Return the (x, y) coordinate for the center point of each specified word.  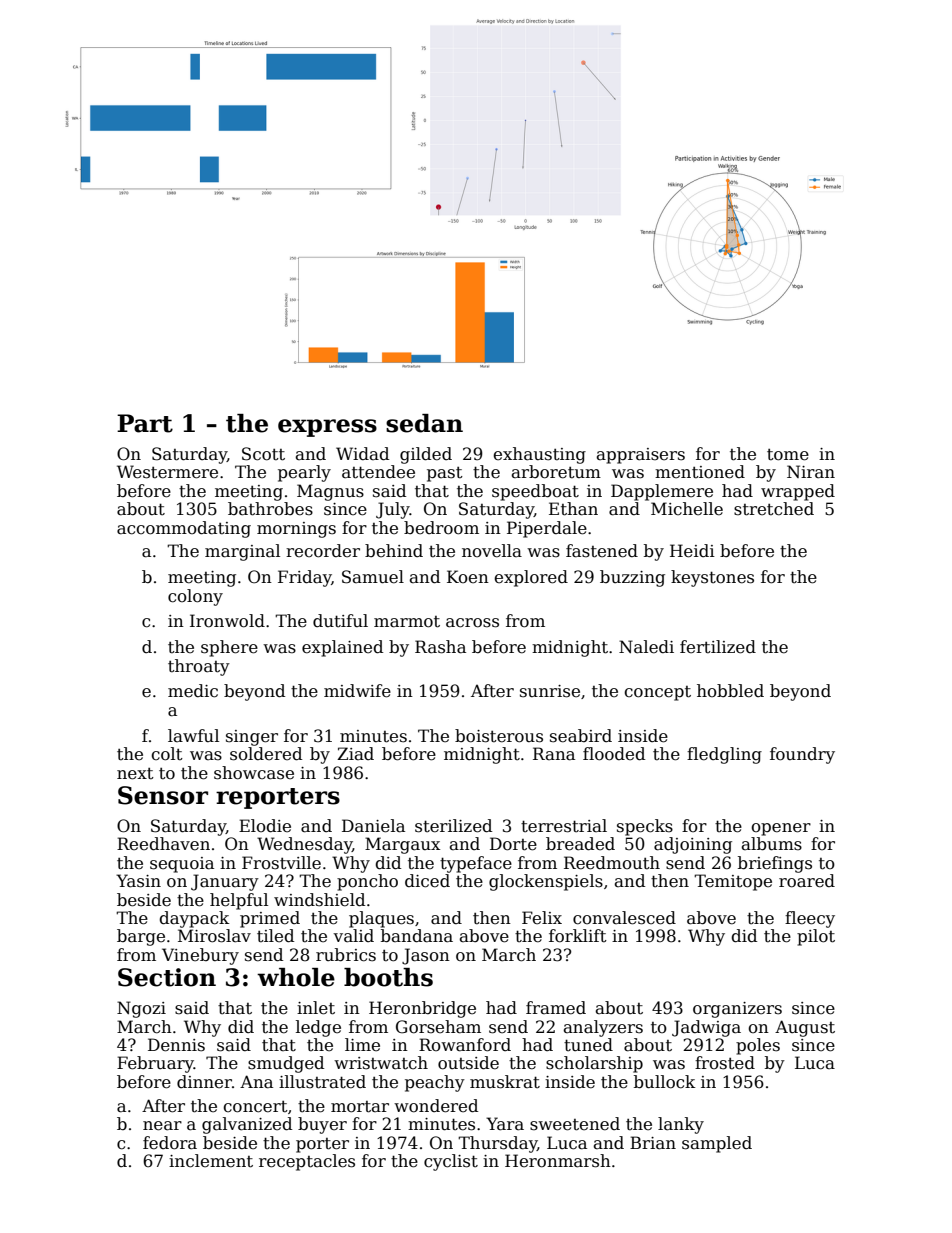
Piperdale (547, 529)
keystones (712, 578)
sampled (717, 1144)
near (162, 1126)
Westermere (167, 472)
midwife (357, 691)
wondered (436, 1106)
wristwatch (381, 1063)
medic (193, 691)
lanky (681, 1125)
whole (296, 977)
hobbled (730, 691)
